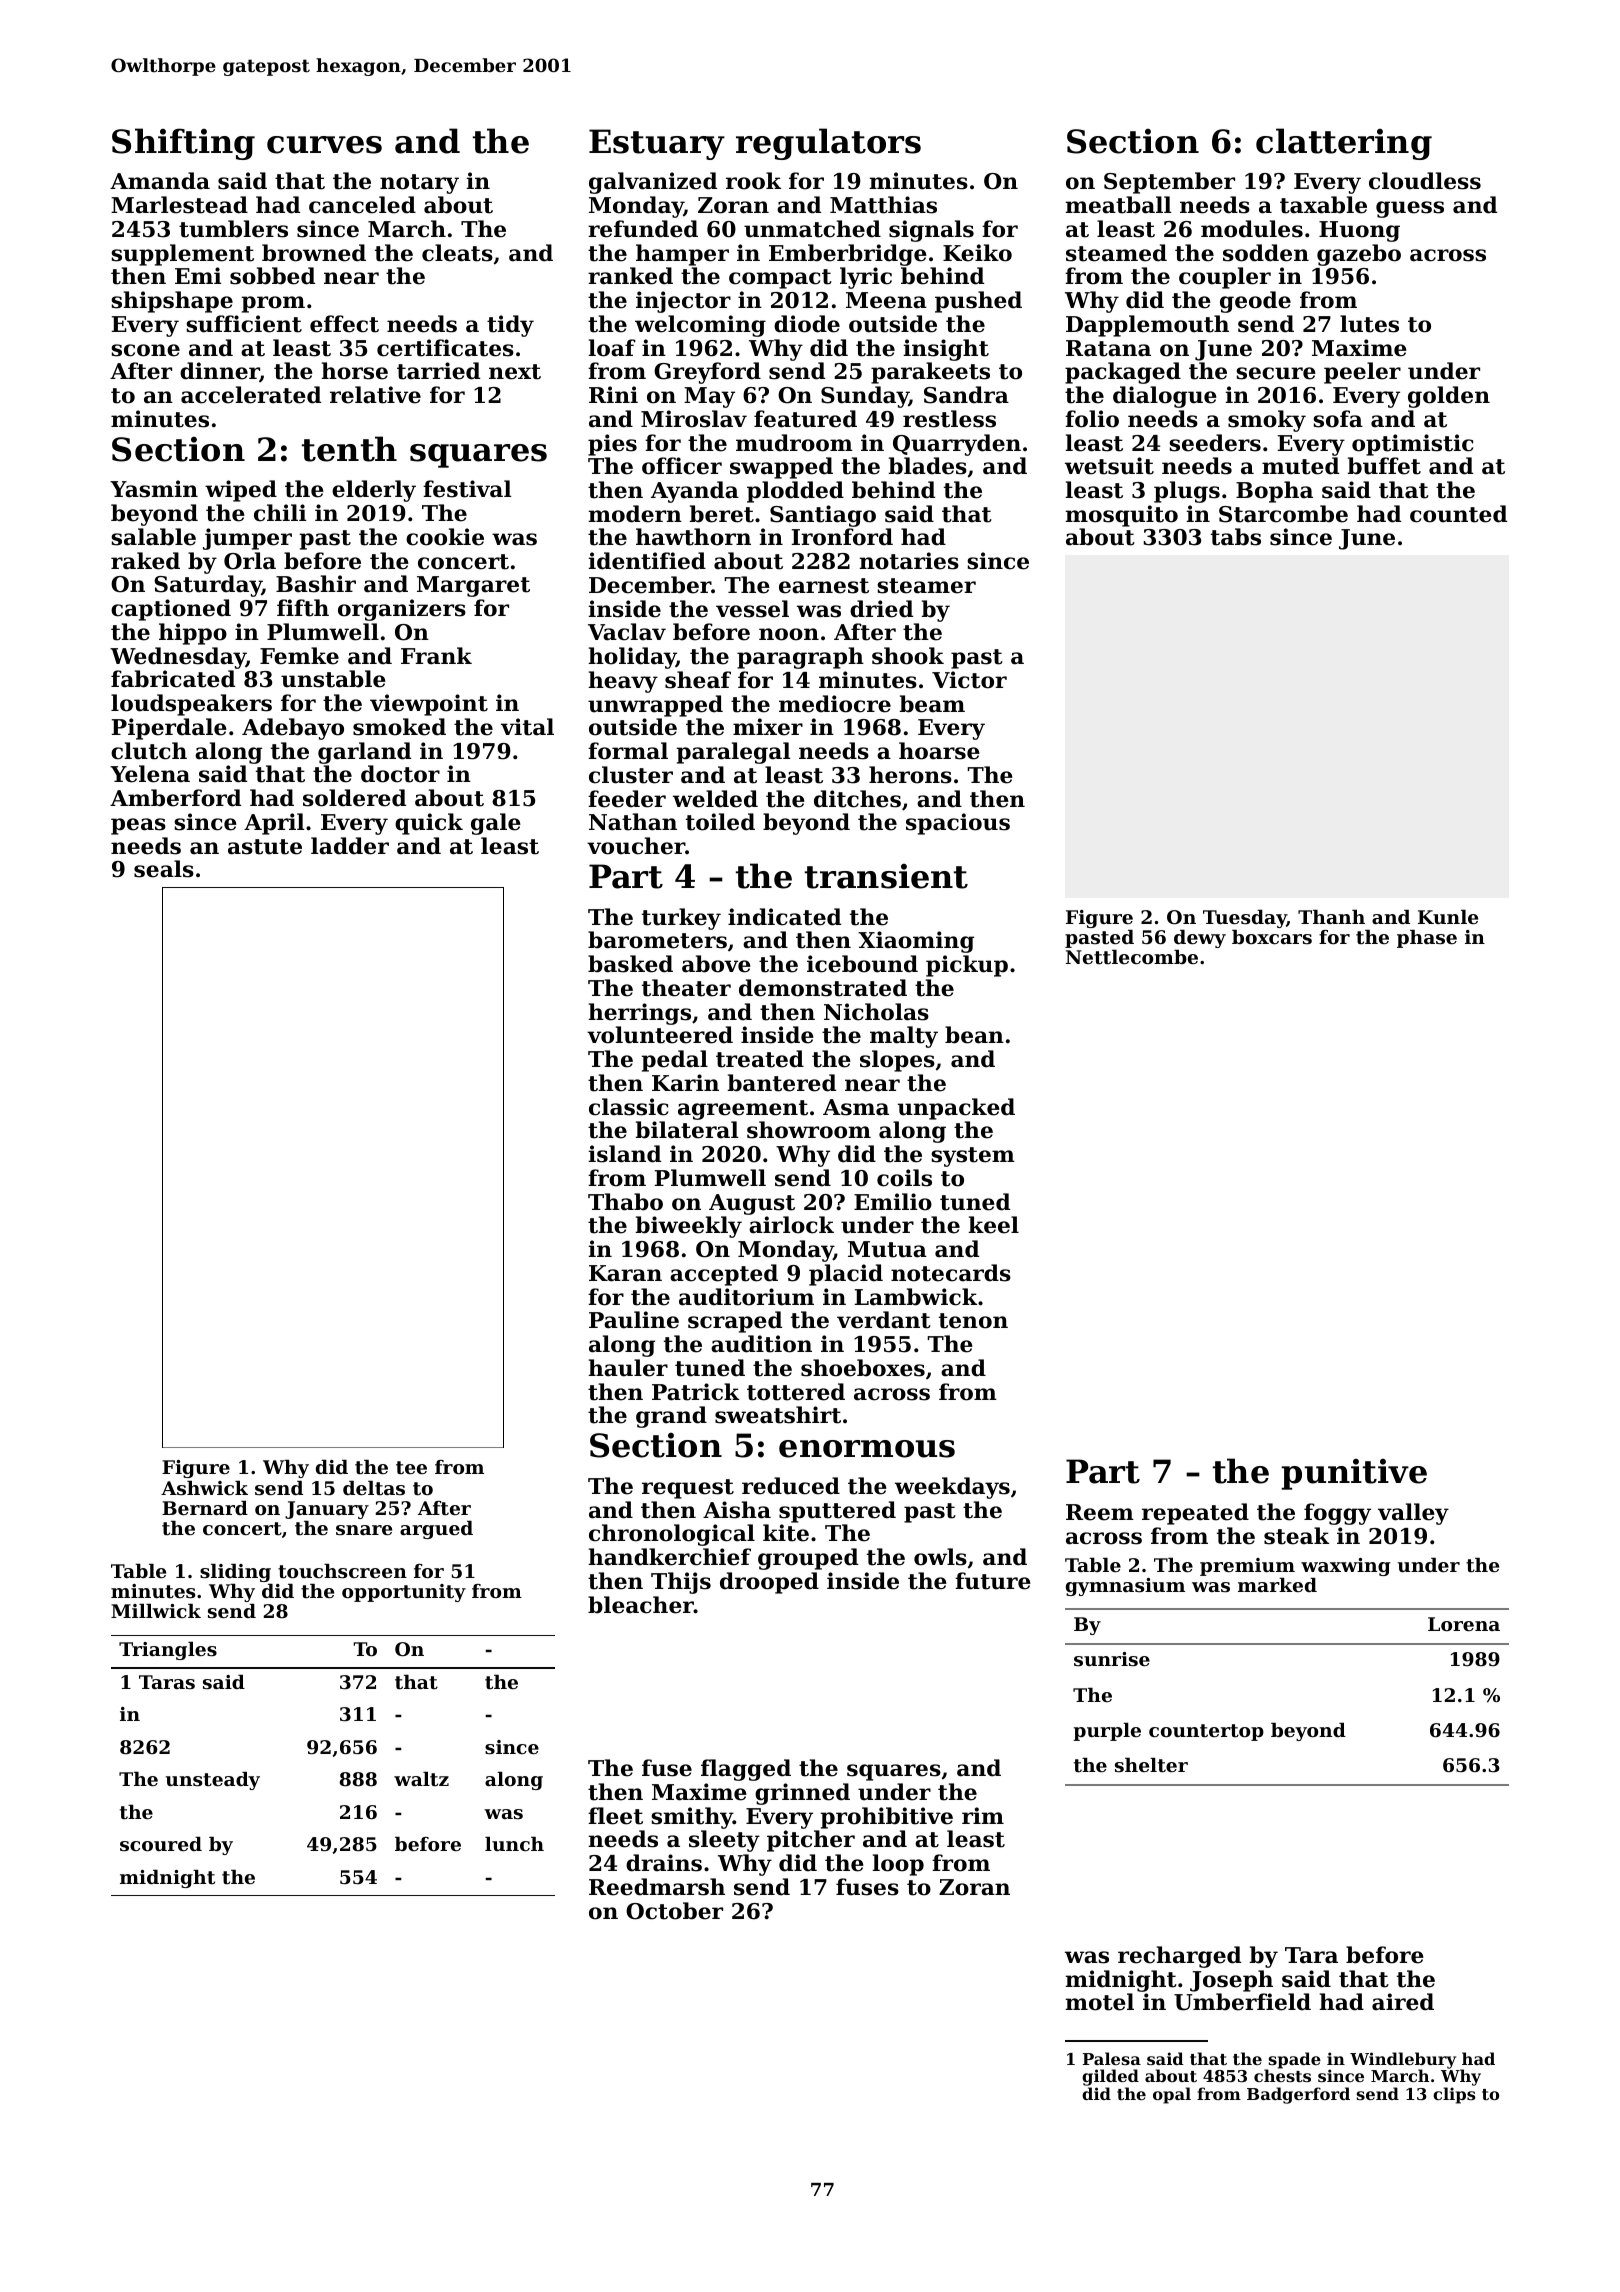  Describe the element at coordinates (674, 1911) in the screenshot. I see `October` at that location.
